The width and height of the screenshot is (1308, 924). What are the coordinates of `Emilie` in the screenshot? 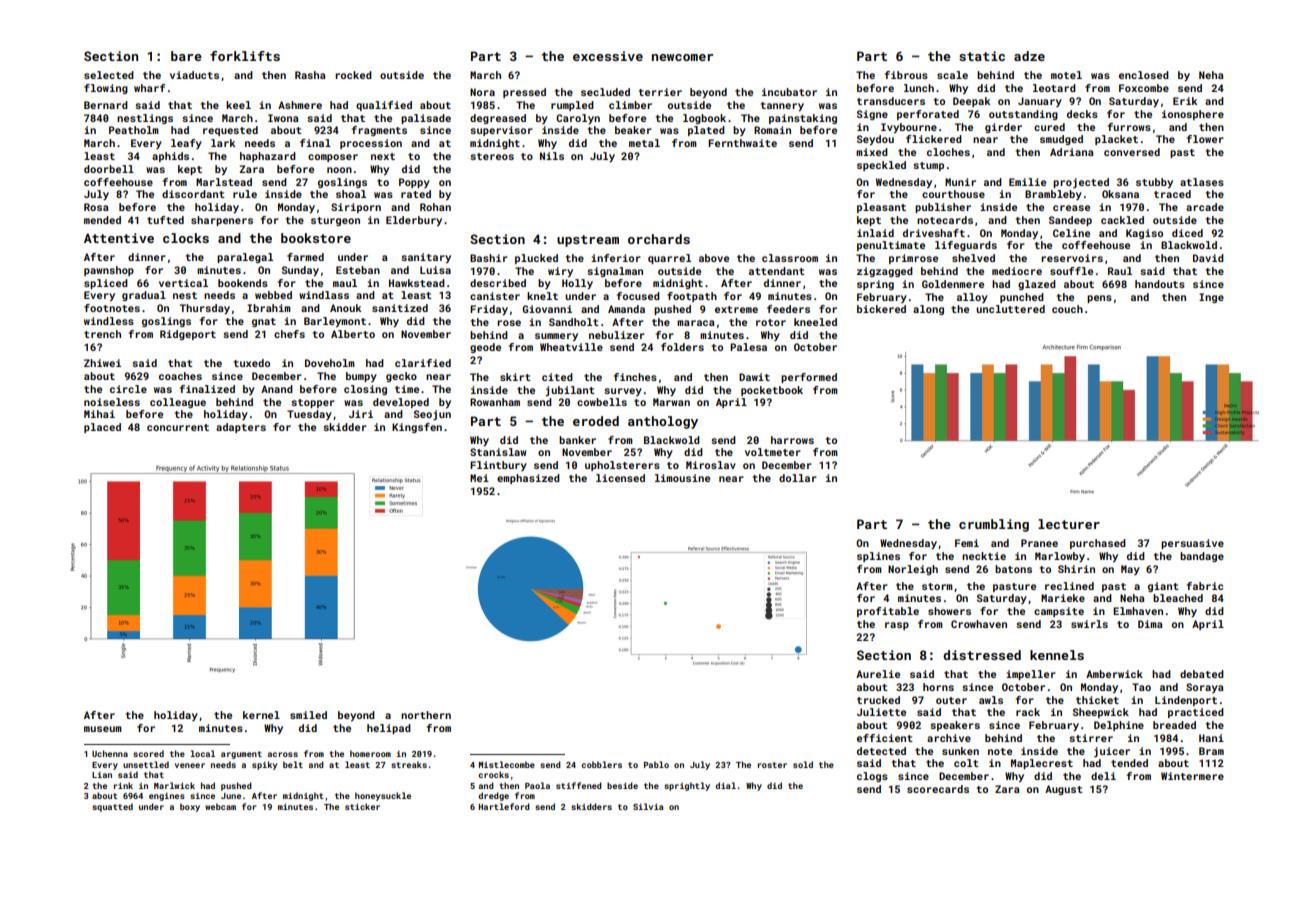 It's located at (1027, 182).
